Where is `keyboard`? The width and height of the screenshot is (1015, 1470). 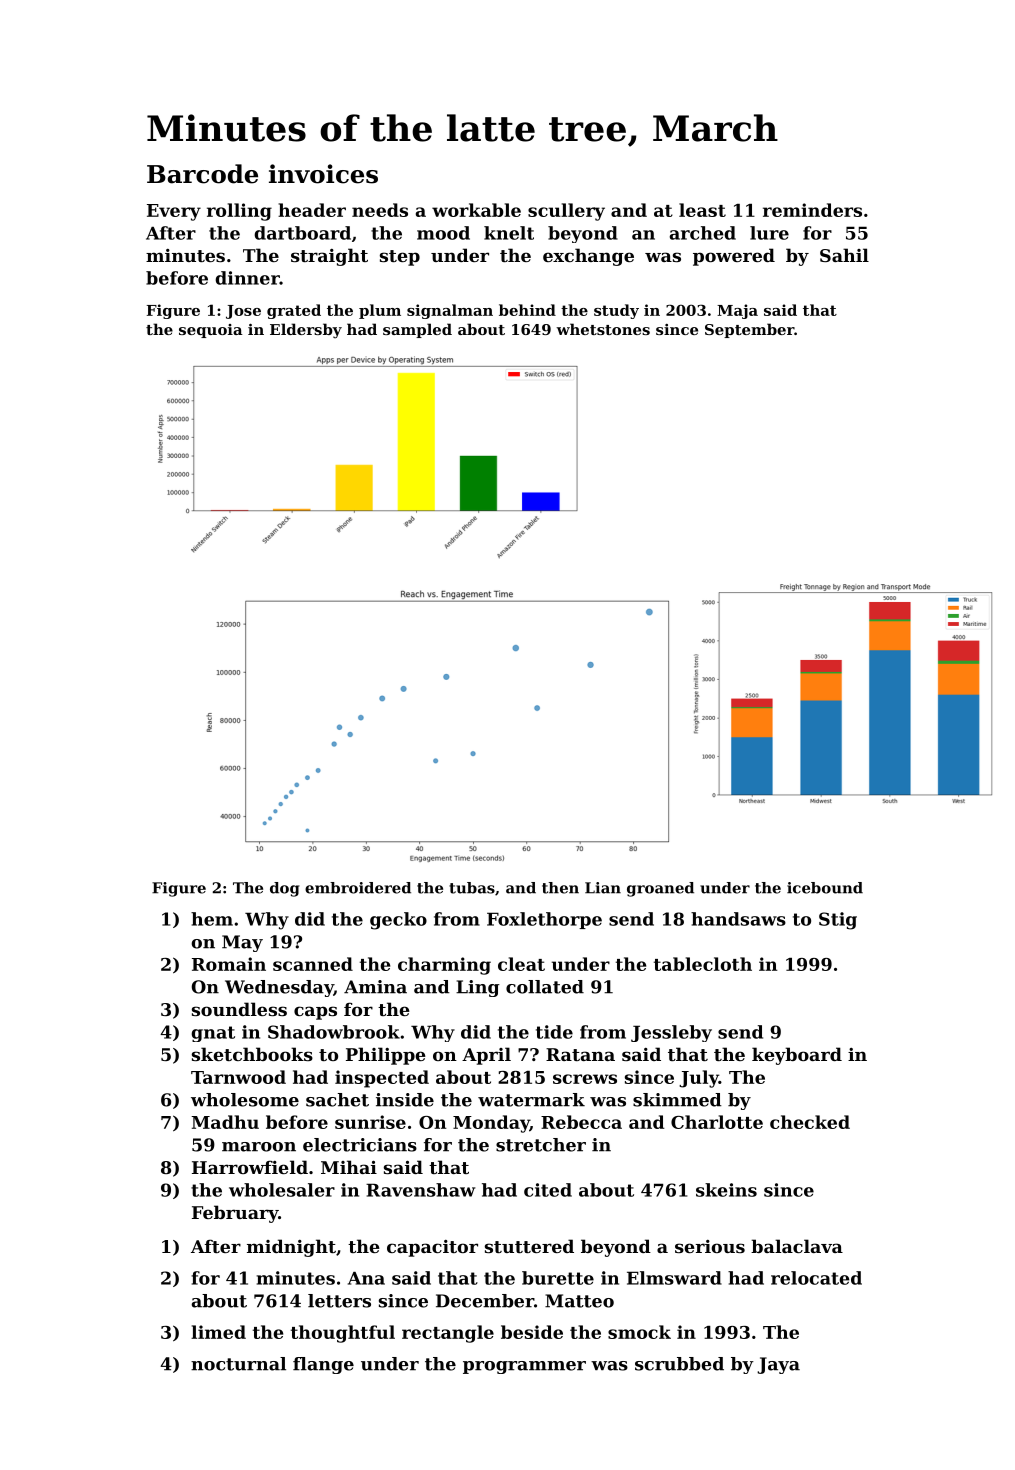
keyboard is located at coordinates (797, 1056).
